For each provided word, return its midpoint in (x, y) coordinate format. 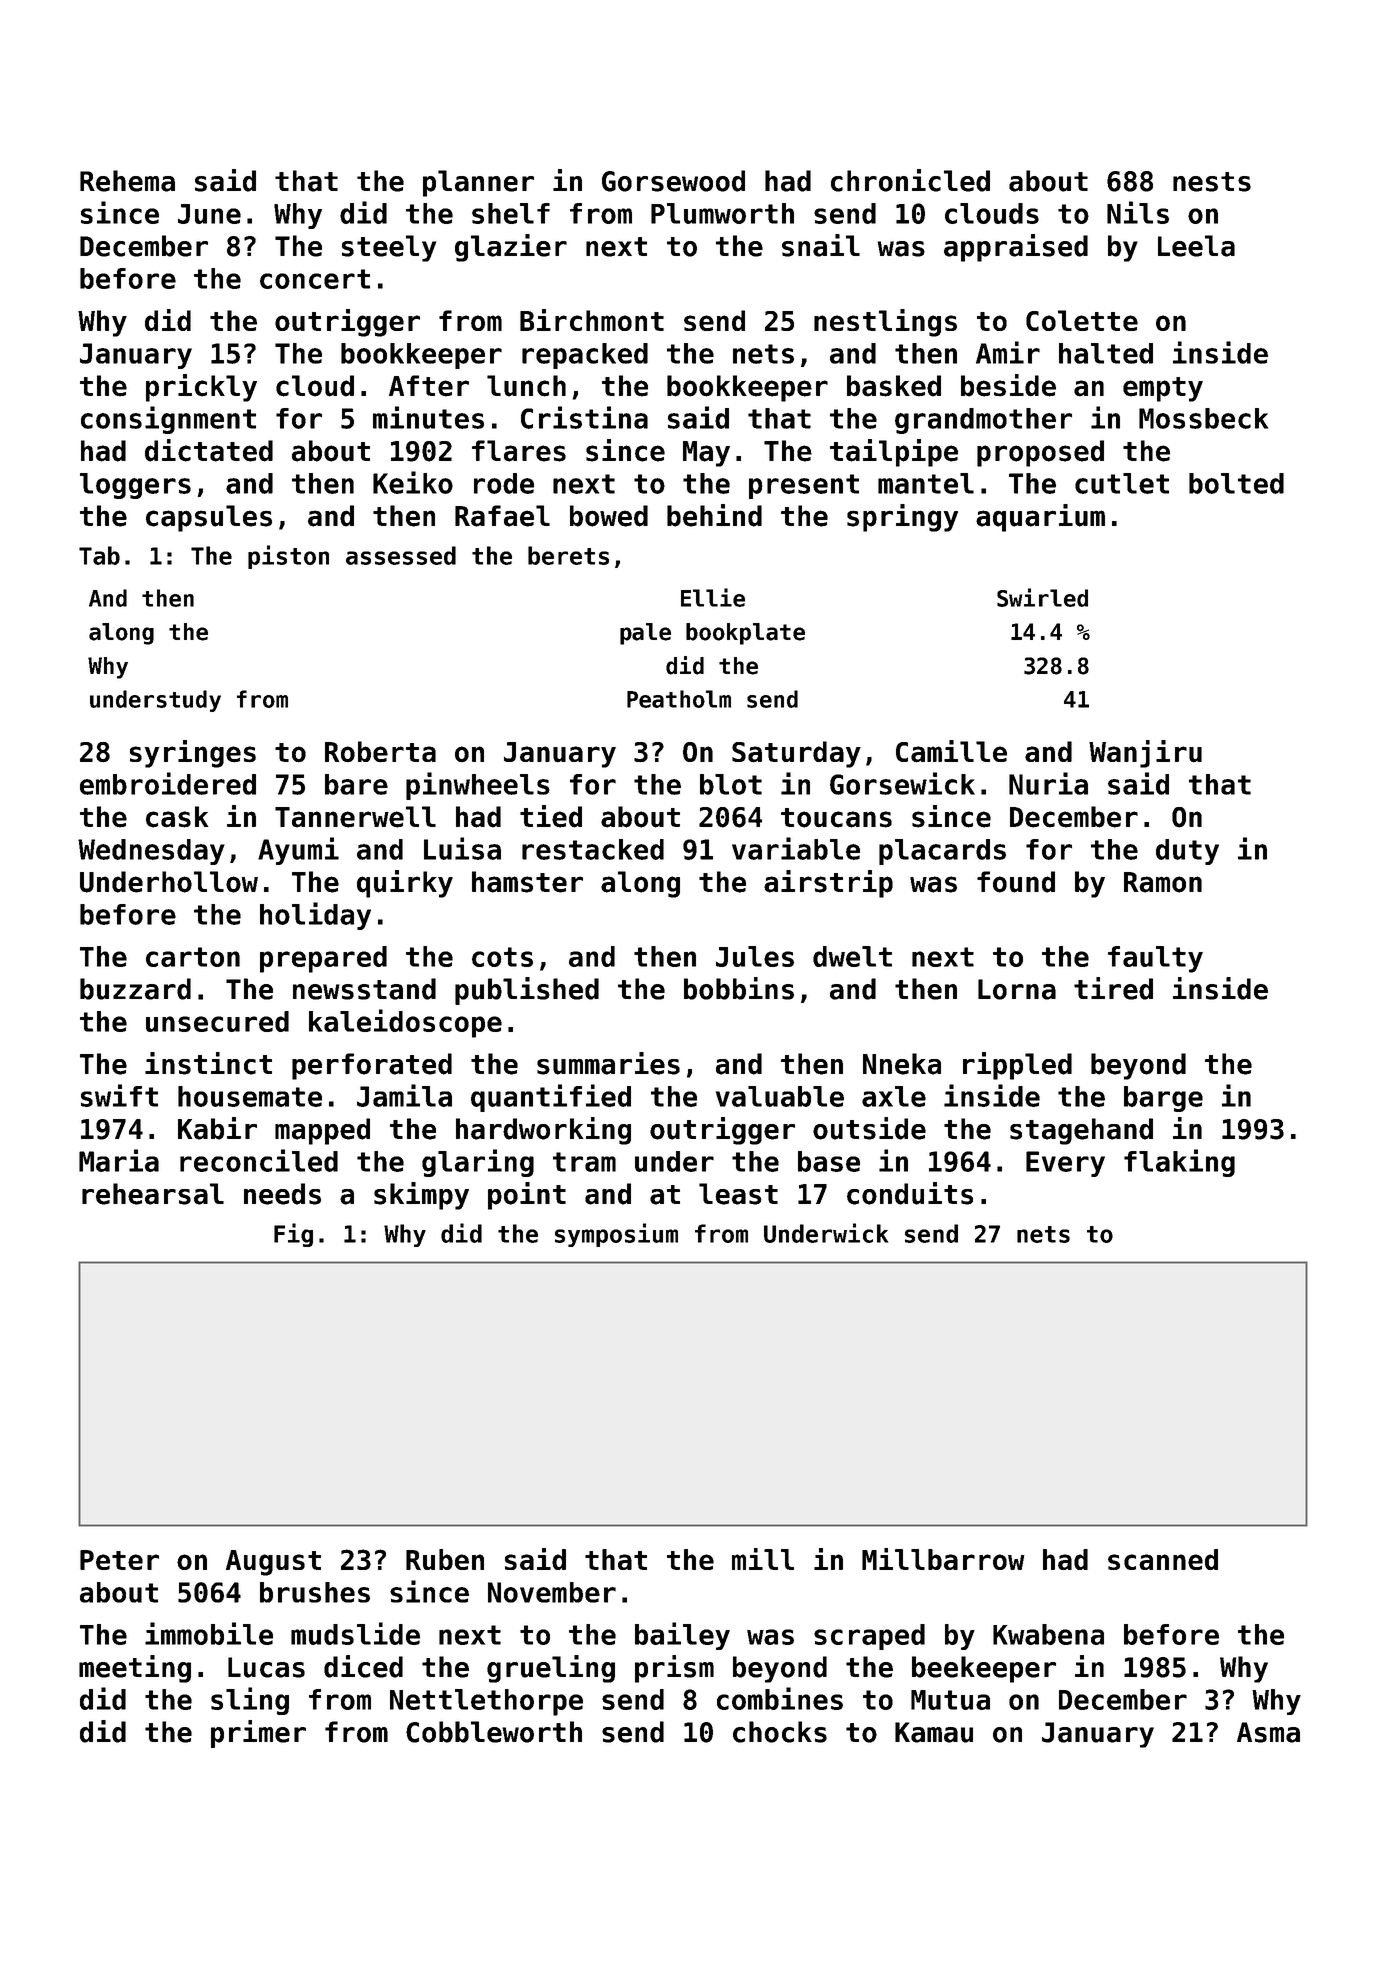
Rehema (127, 181)
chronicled (910, 180)
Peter (119, 1560)
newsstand (364, 989)
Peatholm (679, 699)
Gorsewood (673, 181)
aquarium (1040, 518)
